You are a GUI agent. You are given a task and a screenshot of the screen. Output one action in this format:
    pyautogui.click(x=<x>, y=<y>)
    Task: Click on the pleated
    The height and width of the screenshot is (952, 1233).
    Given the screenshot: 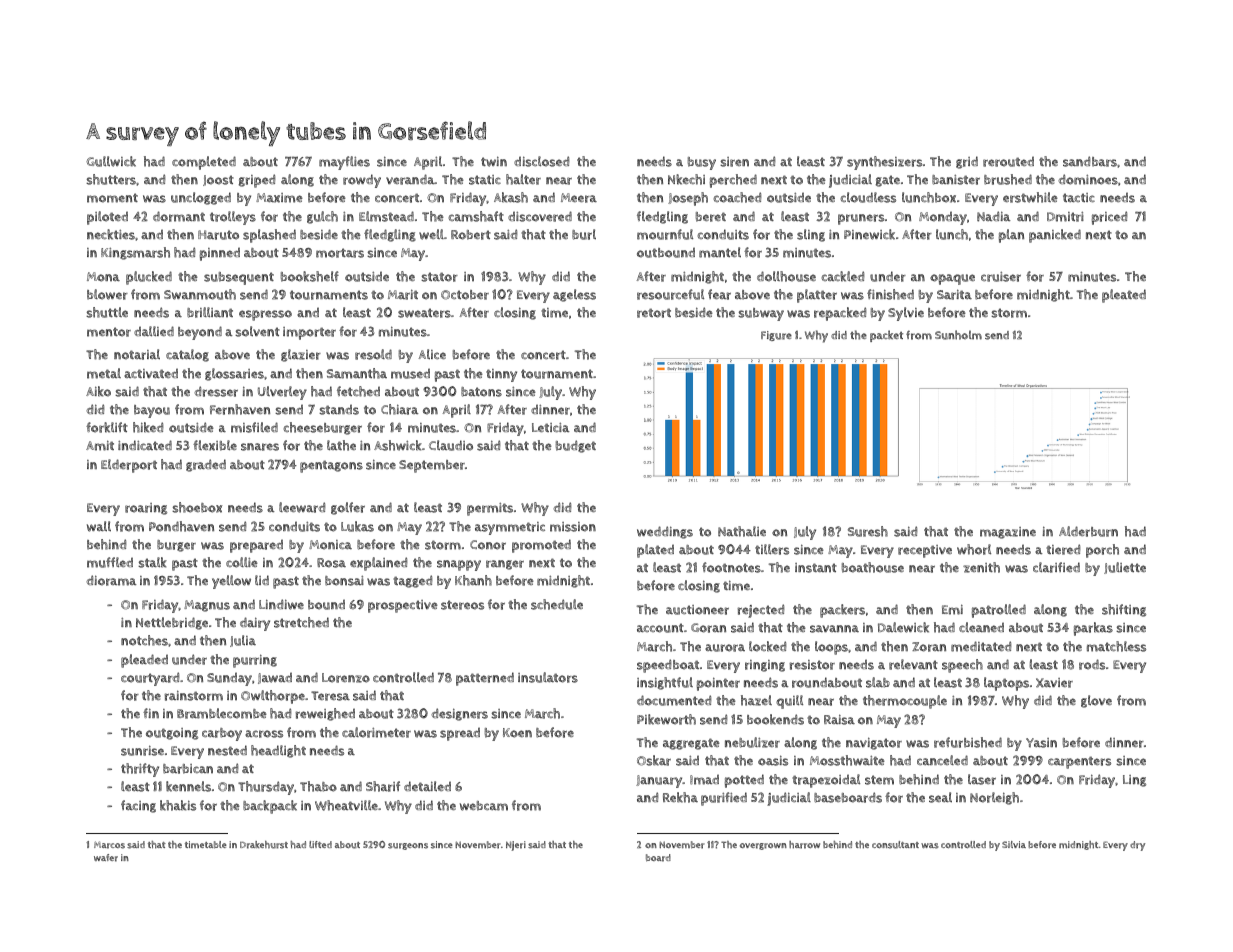 What is the action you would take?
    pyautogui.click(x=1124, y=296)
